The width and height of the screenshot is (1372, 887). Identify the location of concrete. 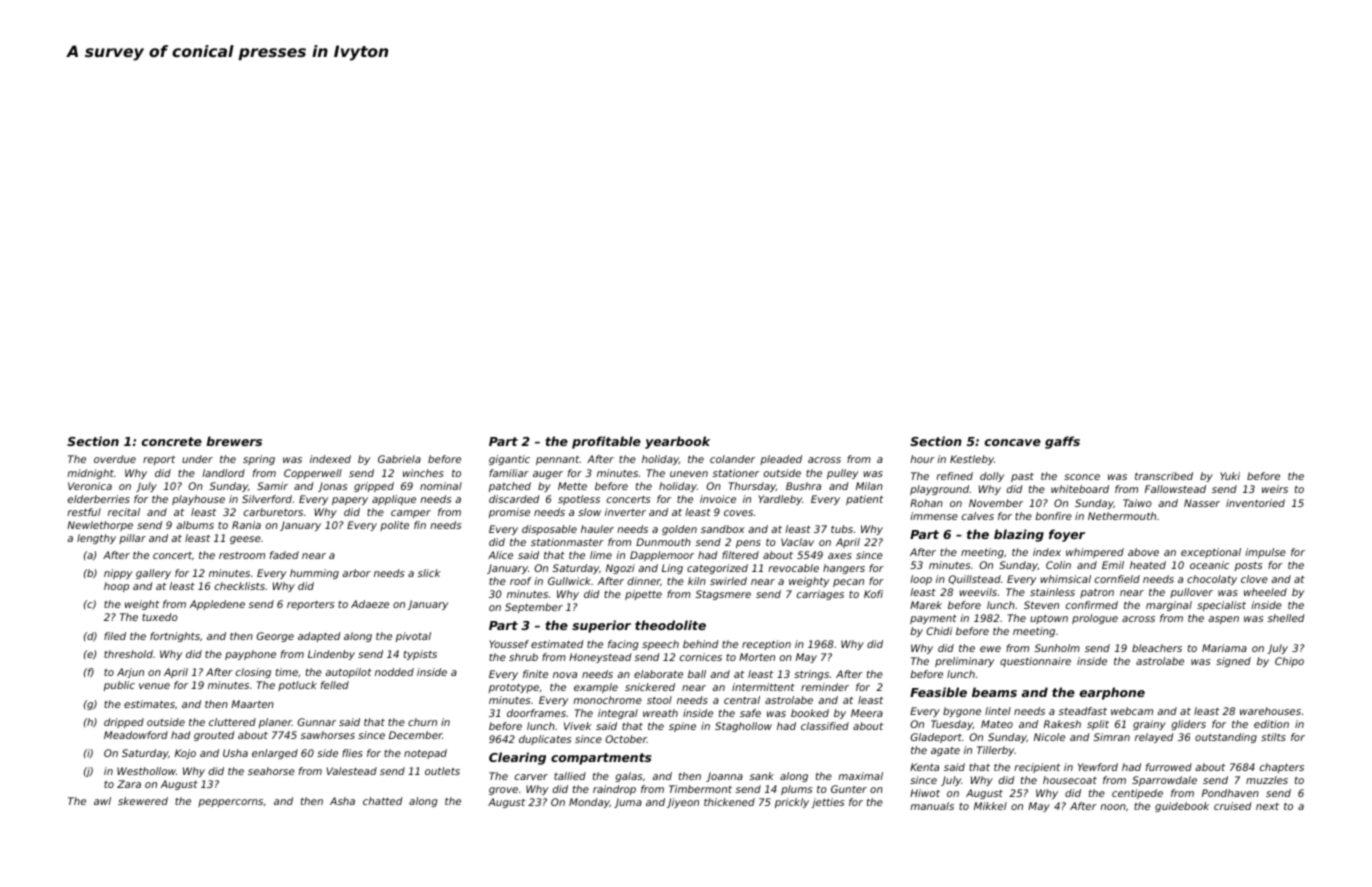
(172, 441).
